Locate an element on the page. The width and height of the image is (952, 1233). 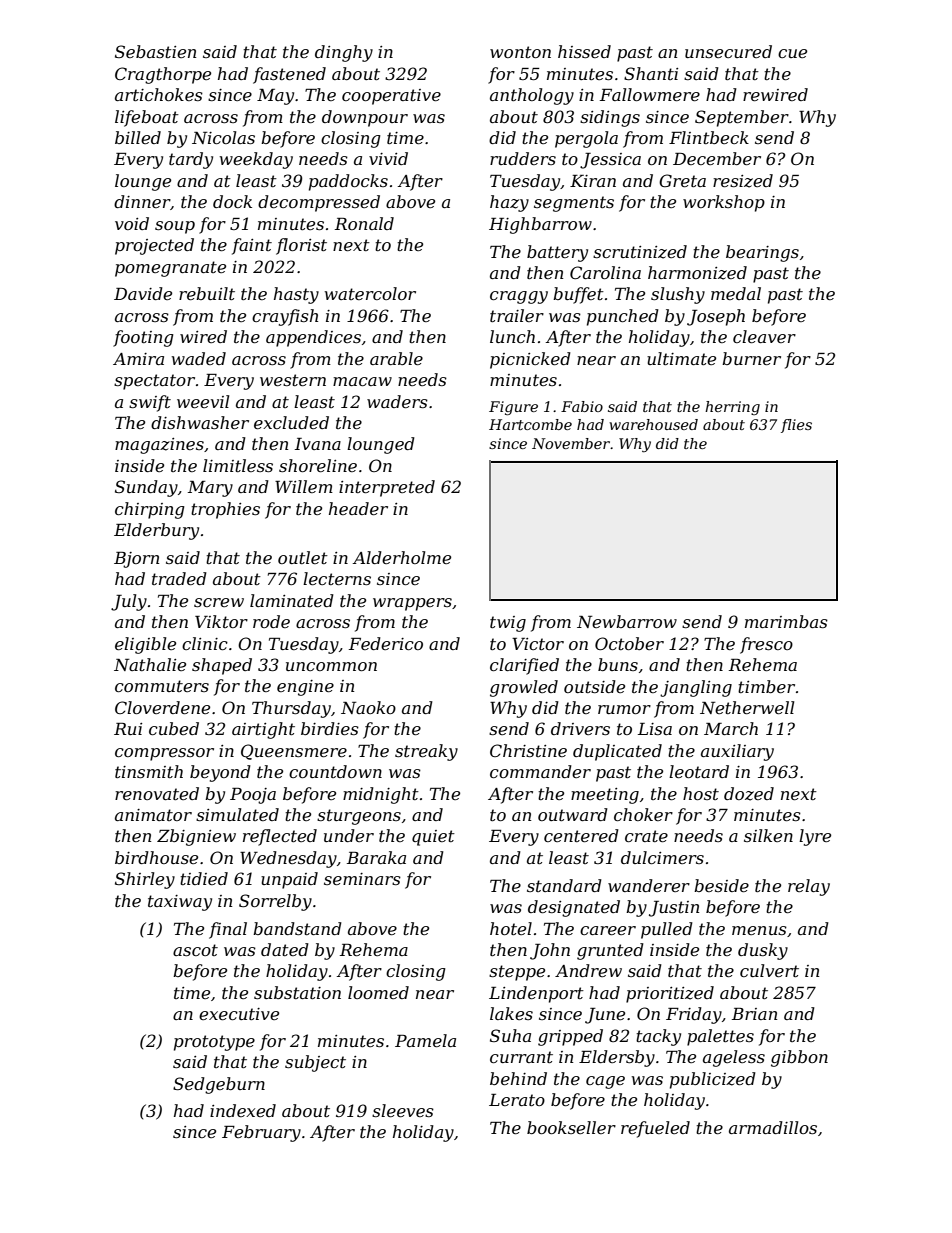
fresco is located at coordinates (766, 645).
